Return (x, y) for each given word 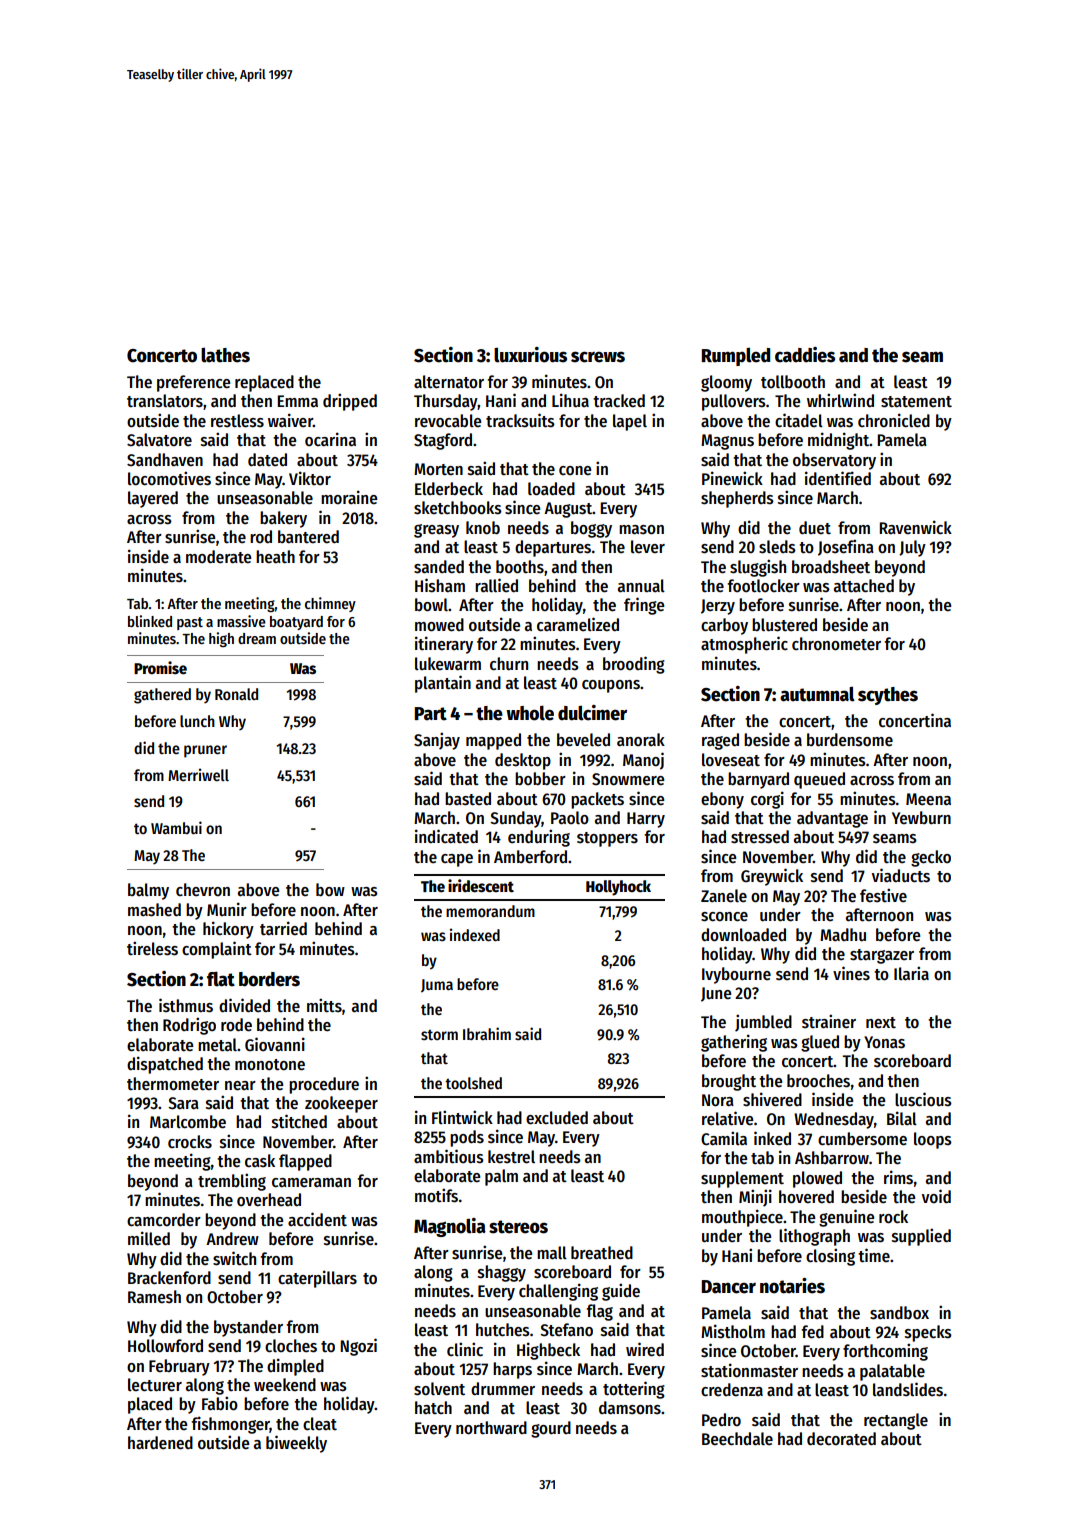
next (881, 1023)
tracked (619, 401)
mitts (324, 1005)
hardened (160, 1443)
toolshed (473, 1083)
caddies (805, 355)
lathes (225, 355)
